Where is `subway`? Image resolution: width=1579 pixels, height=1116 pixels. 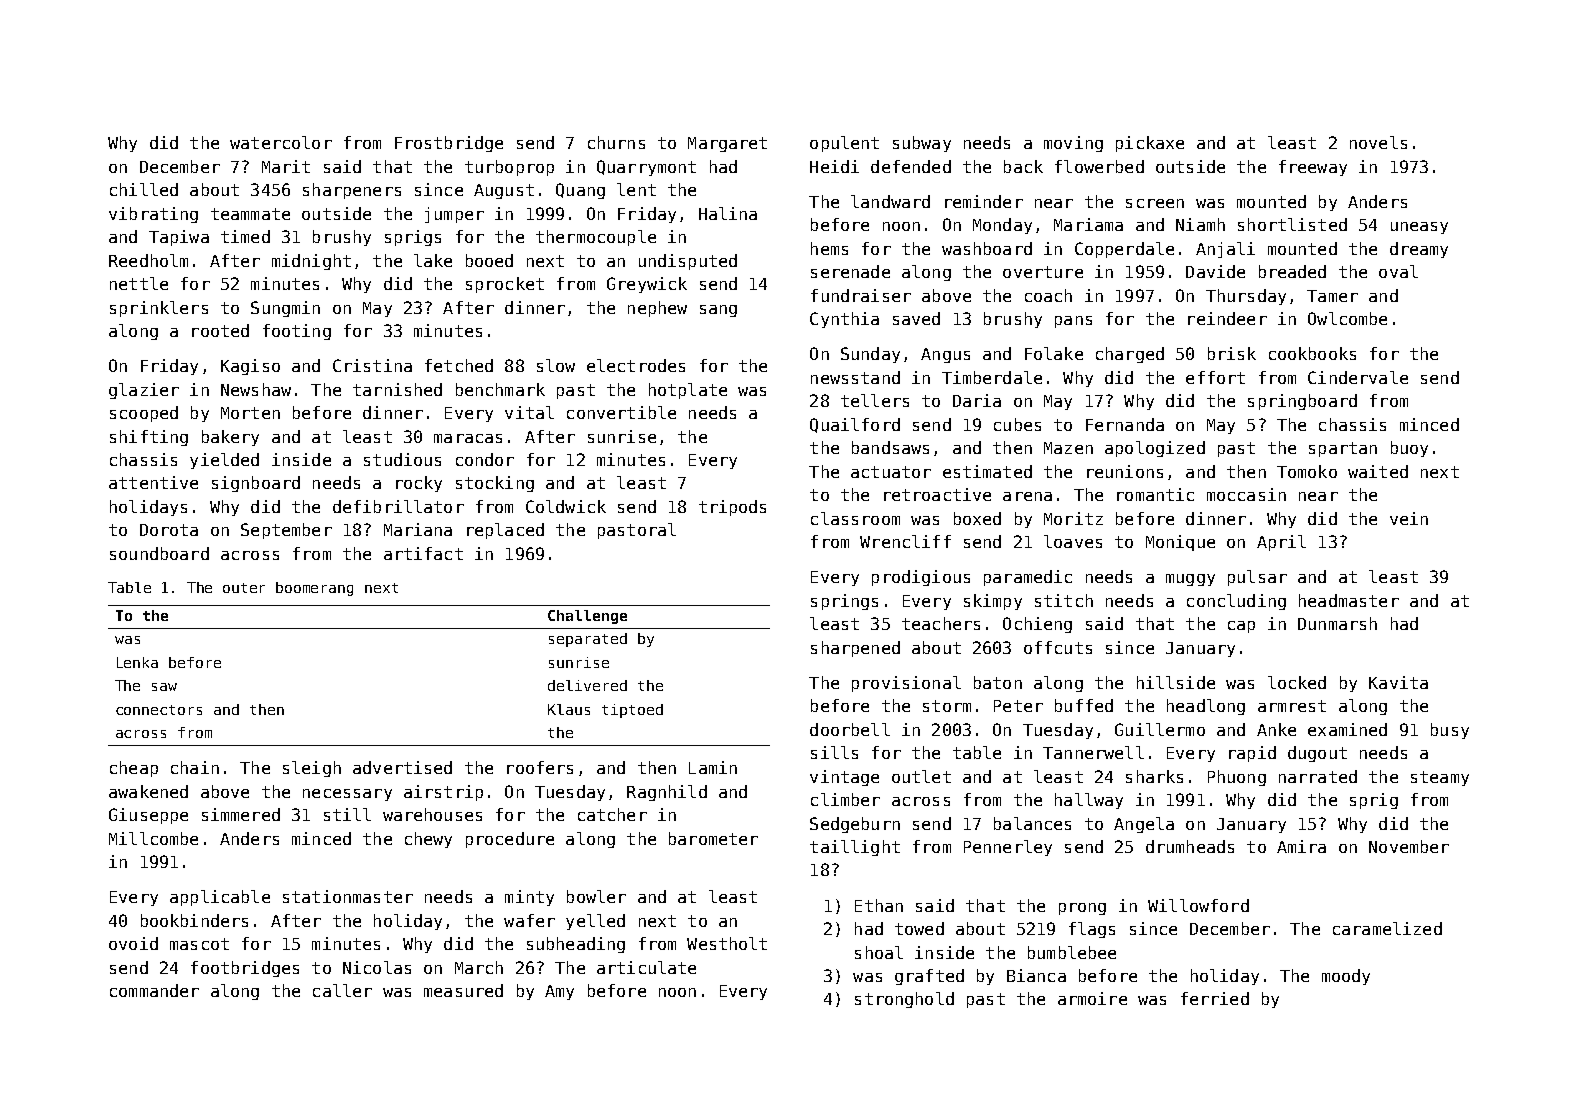
subway is located at coordinates (922, 144).
